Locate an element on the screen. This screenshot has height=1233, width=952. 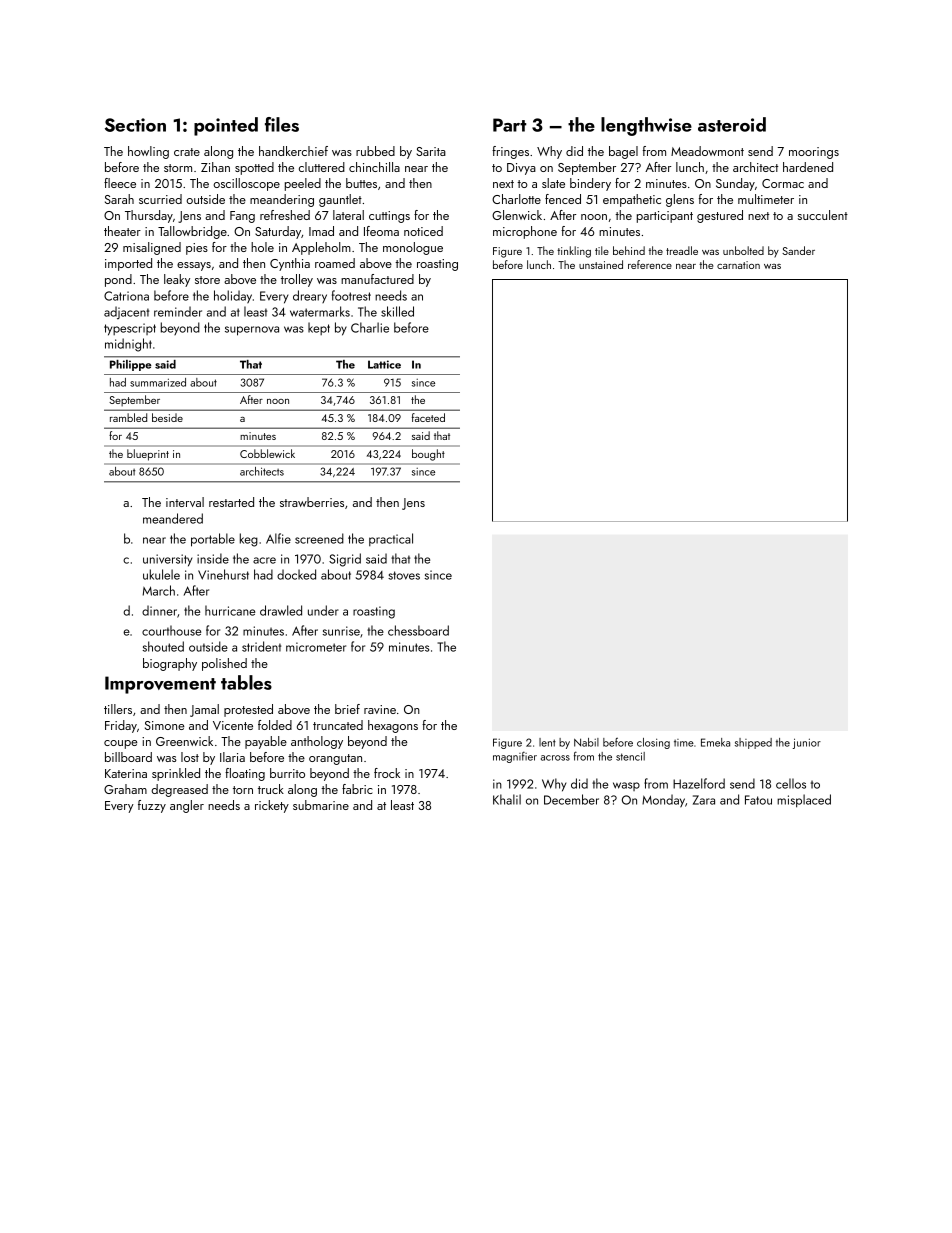
skilled is located at coordinates (397, 311).
